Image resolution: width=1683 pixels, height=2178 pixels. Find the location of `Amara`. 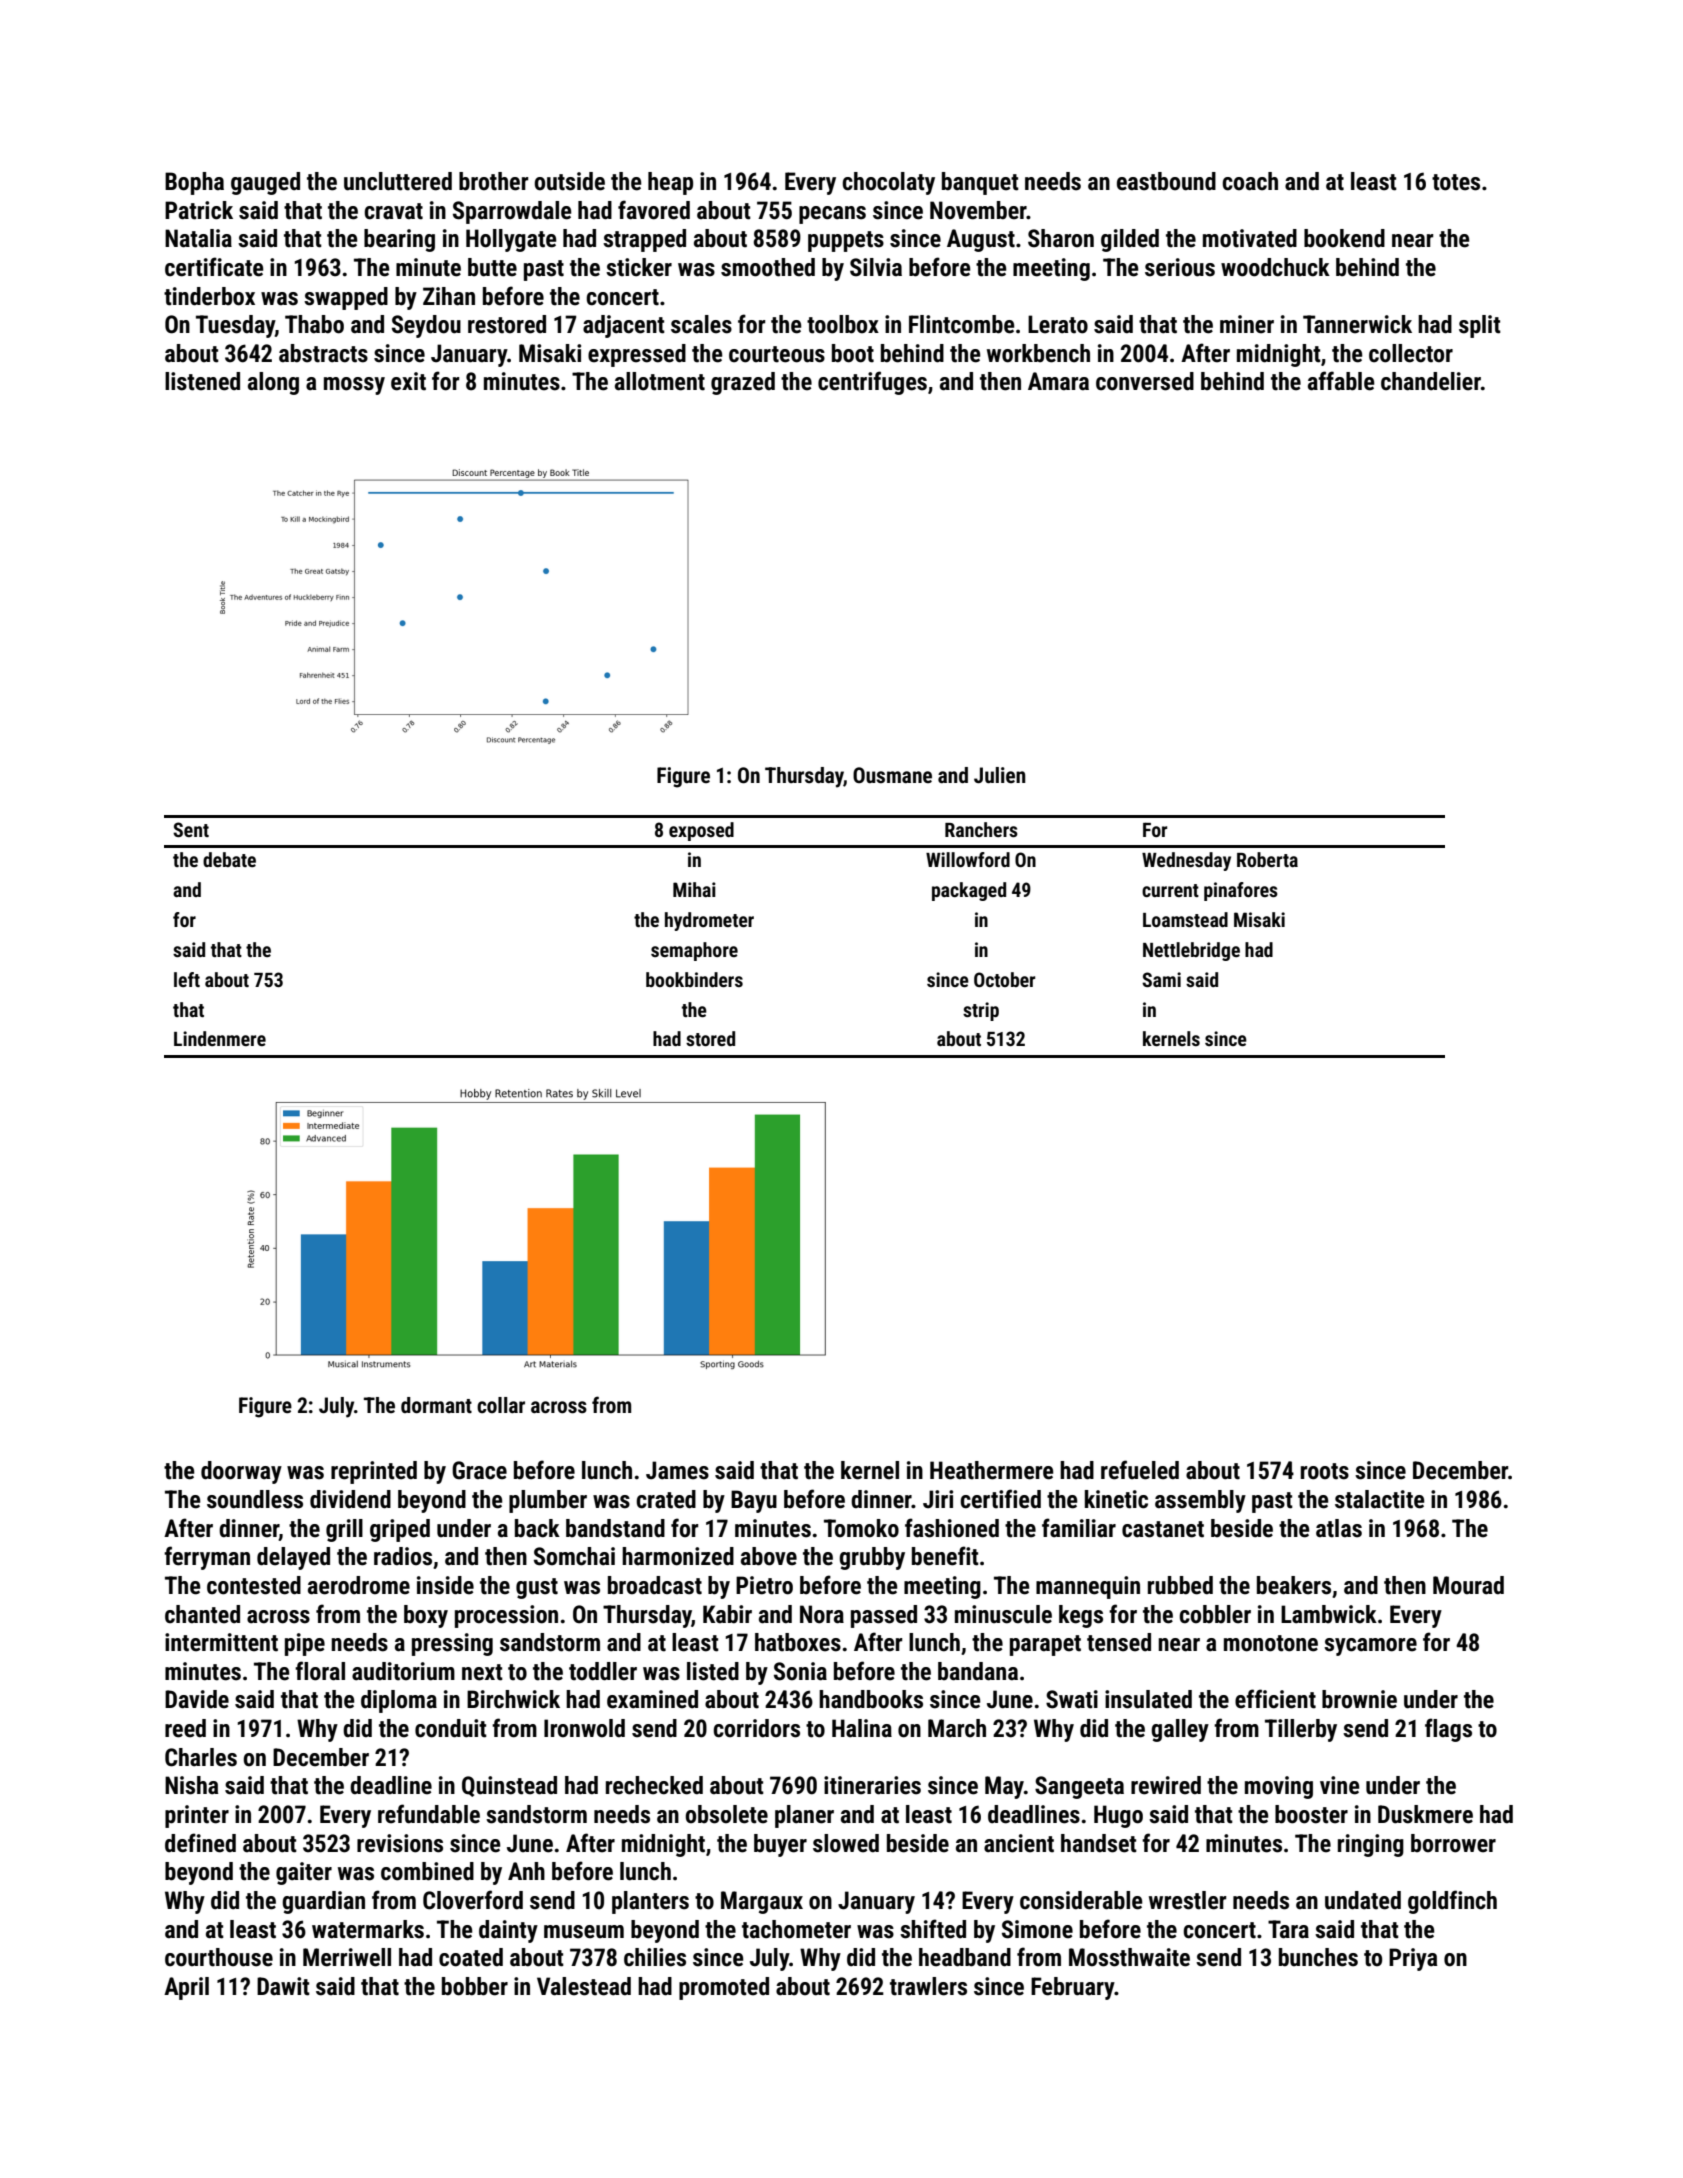

Amara is located at coordinates (1058, 381).
